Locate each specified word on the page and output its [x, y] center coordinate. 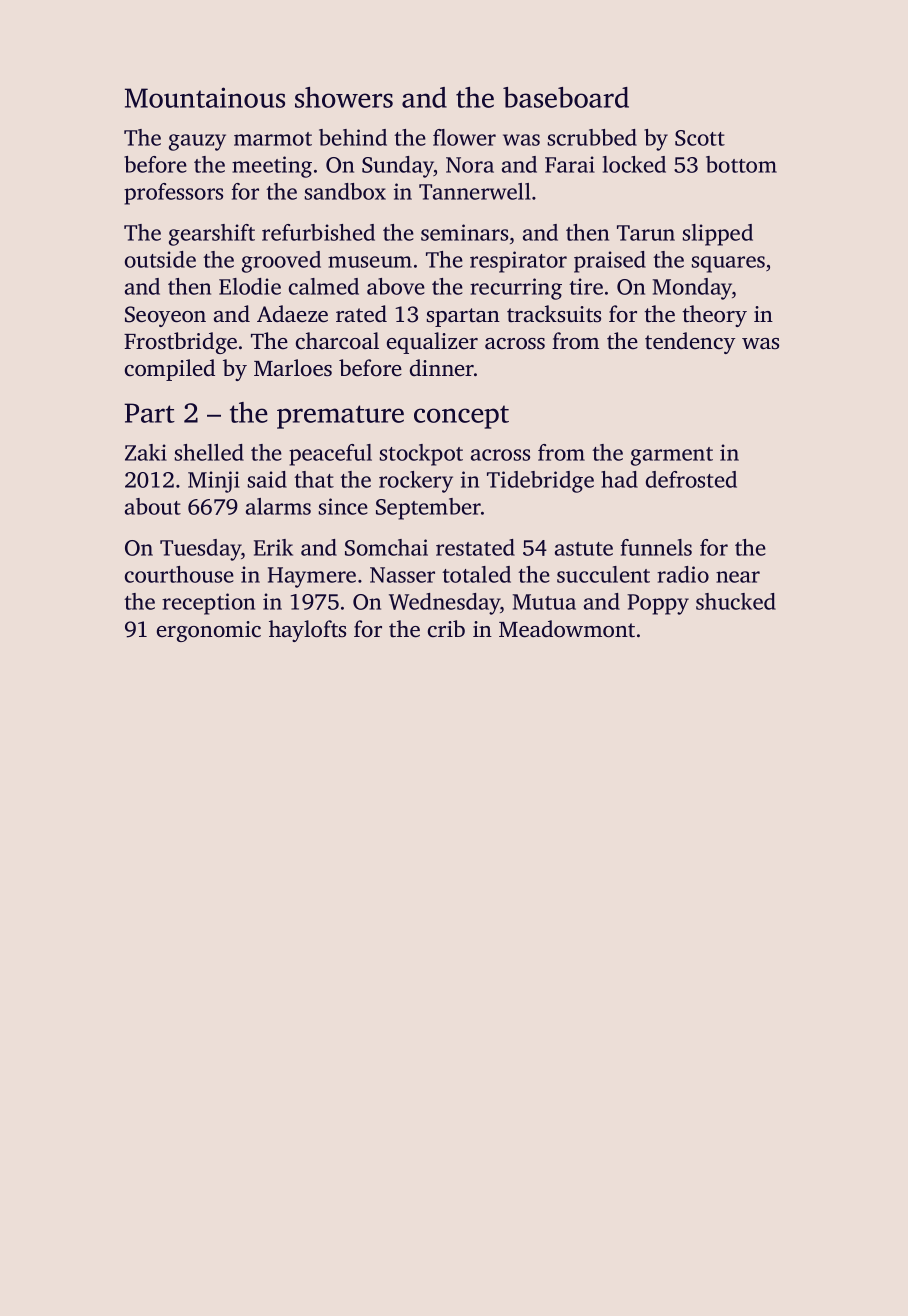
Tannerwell [475, 191]
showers [344, 97]
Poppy [658, 604]
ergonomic [209, 631]
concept [461, 417]
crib [446, 628]
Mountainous [205, 97]
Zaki [146, 452]
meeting [272, 167]
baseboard [566, 97]
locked [634, 164]
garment [672, 456]
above [396, 286]
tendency [690, 343]
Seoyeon [165, 316]
